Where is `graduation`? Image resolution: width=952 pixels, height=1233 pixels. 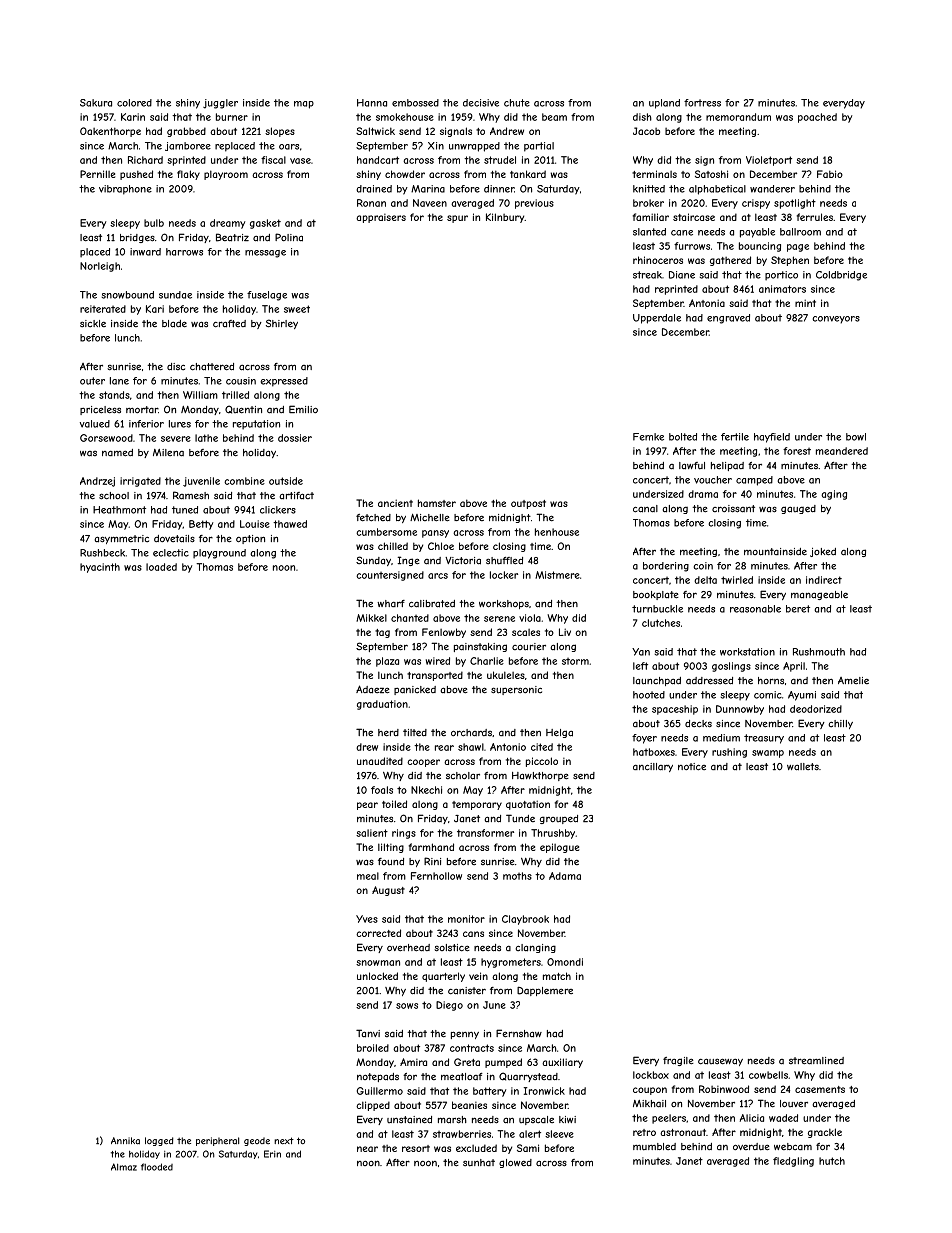
graduation is located at coordinates (382, 705).
